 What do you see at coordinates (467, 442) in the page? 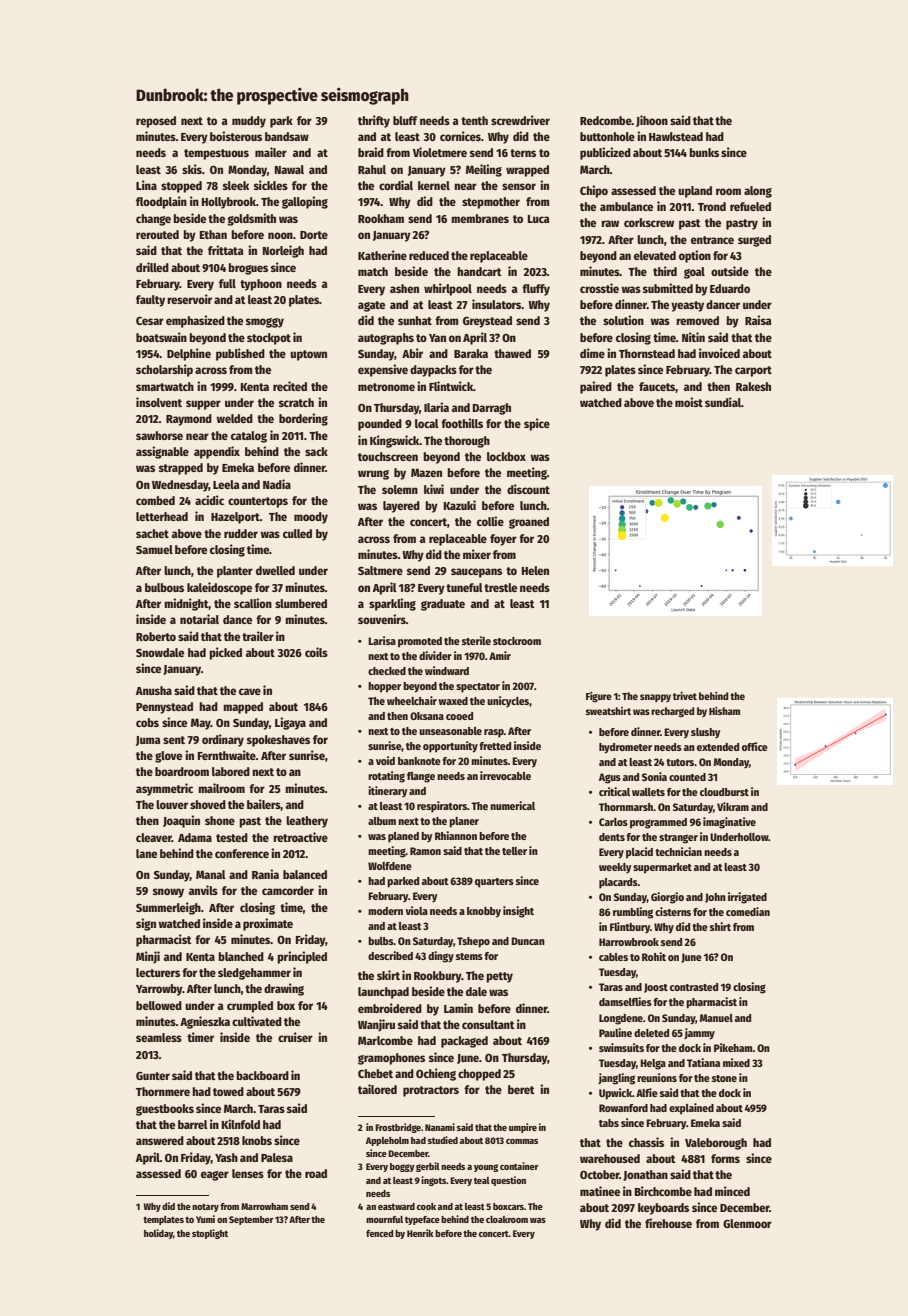
I see `thorough` at bounding box center [467, 442].
